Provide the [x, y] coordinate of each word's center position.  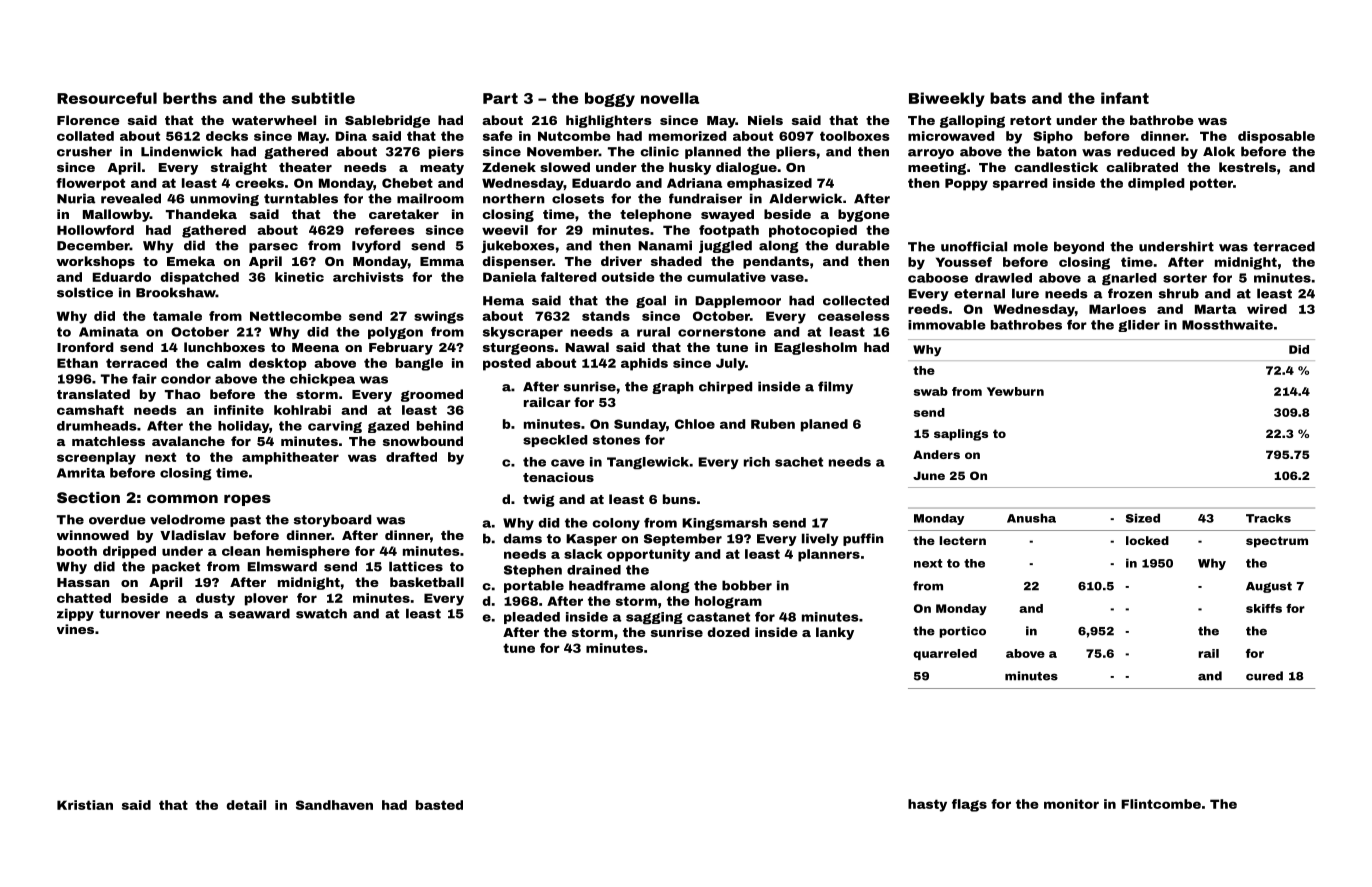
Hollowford [95, 230]
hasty [927, 805]
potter [1211, 184]
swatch [321, 613]
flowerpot [90, 184]
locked [1147, 540]
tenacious [558, 477]
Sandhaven [334, 805]
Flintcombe [1161, 804]
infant [1125, 98]
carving [335, 427]
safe [497, 136]
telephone [656, 215]
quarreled [945, 654]
